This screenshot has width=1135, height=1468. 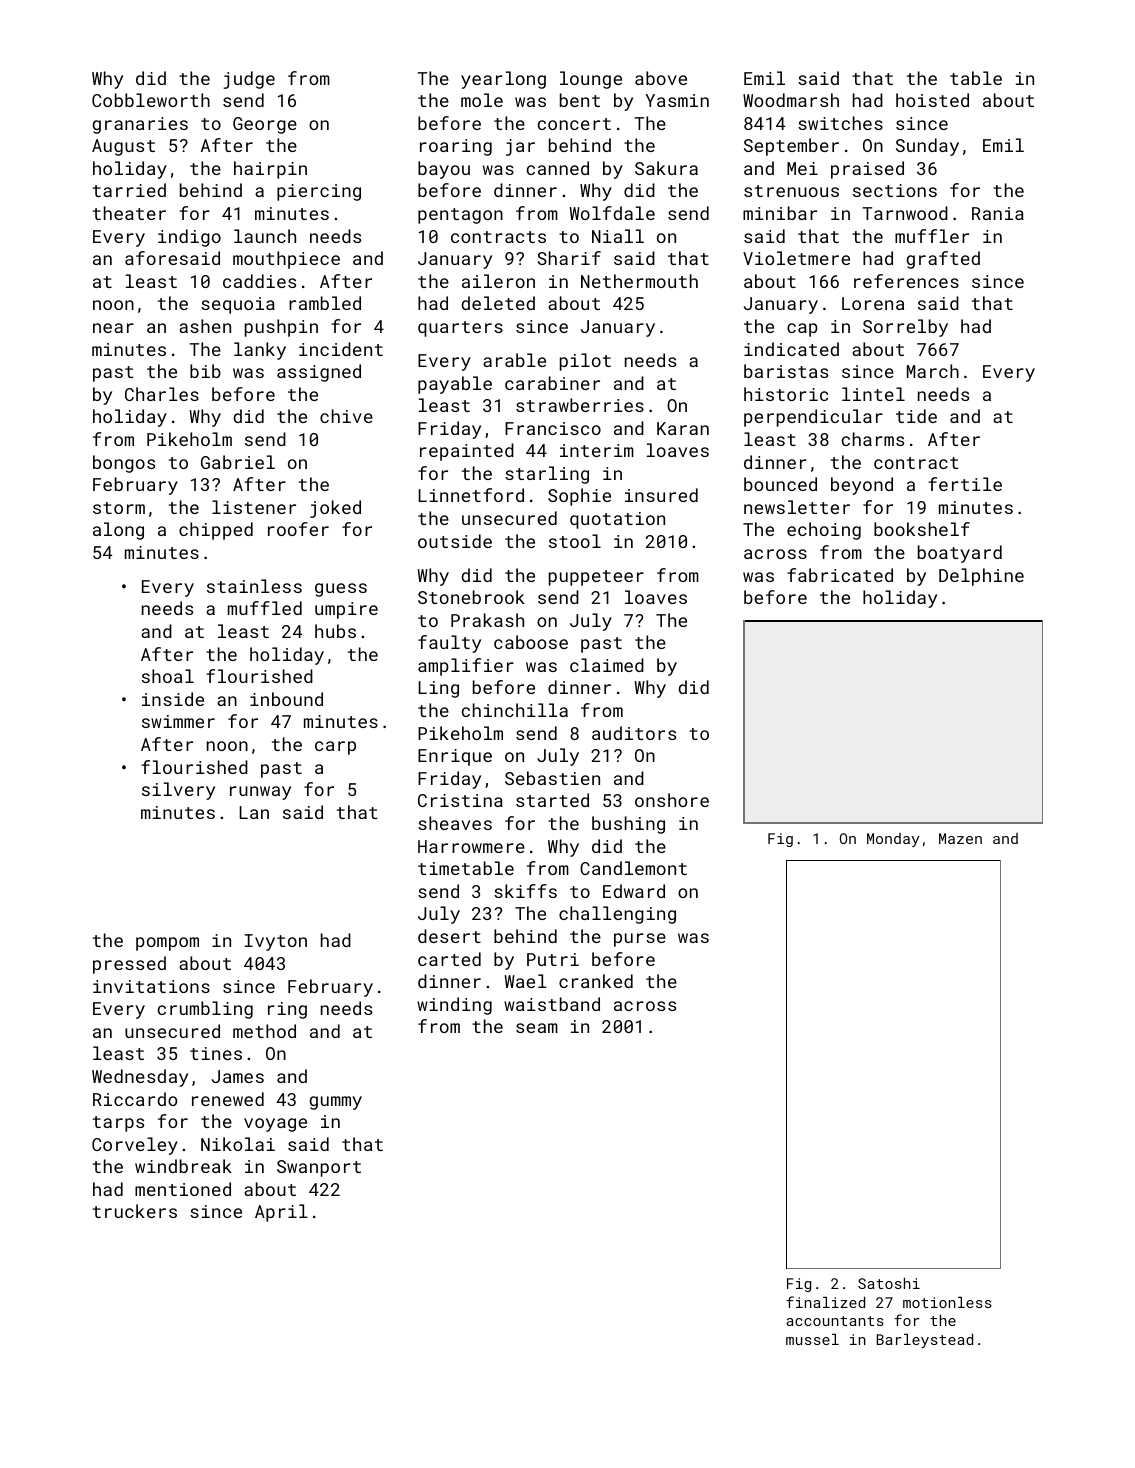 What do you see at coordinates (925, 1341) in the screenshot?
I see `Barleystead` at bounding box center [925, 1341].
